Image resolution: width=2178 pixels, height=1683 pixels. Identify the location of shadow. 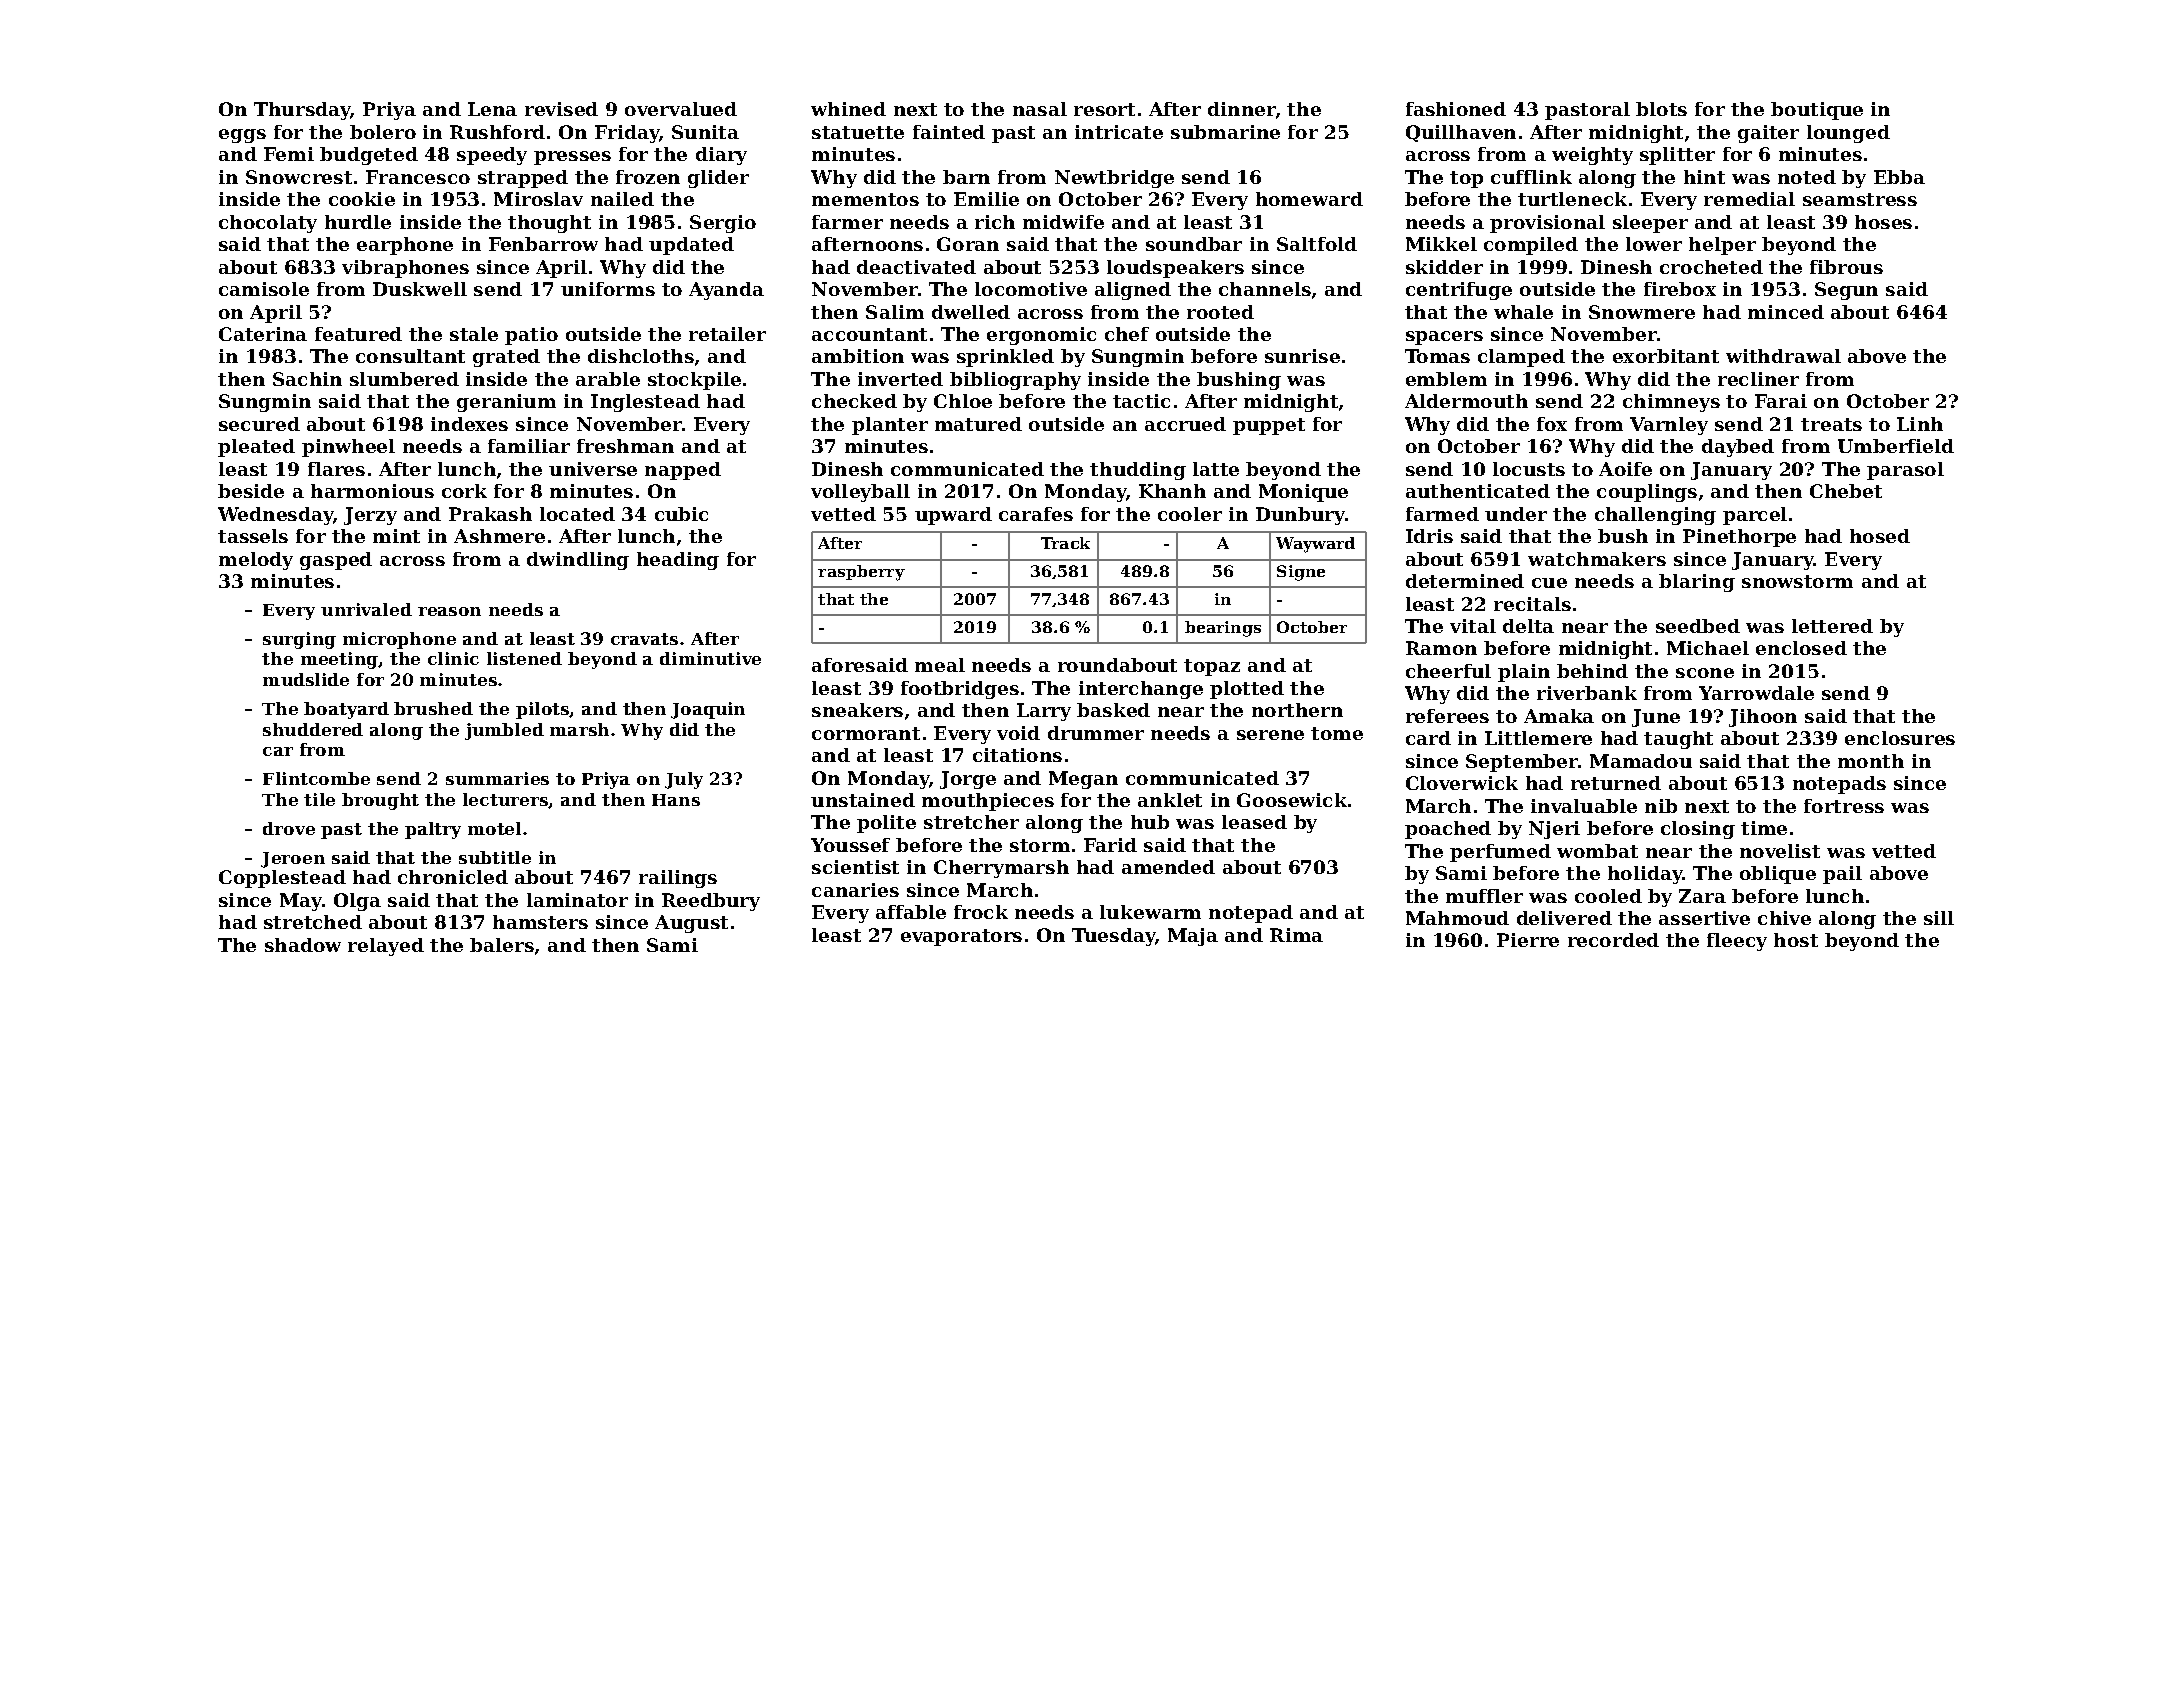
(303, 945).
